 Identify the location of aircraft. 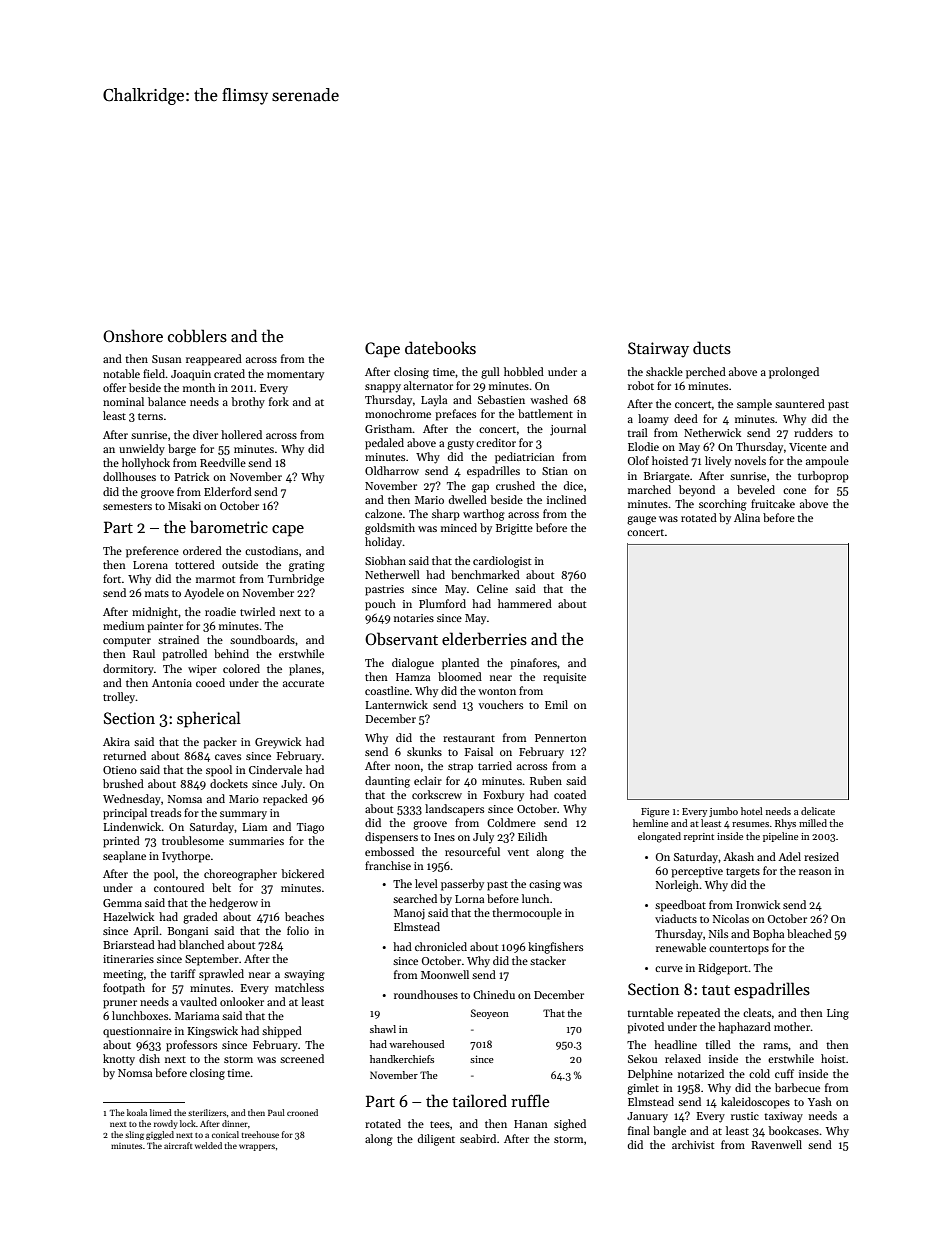
(178, 1145).
